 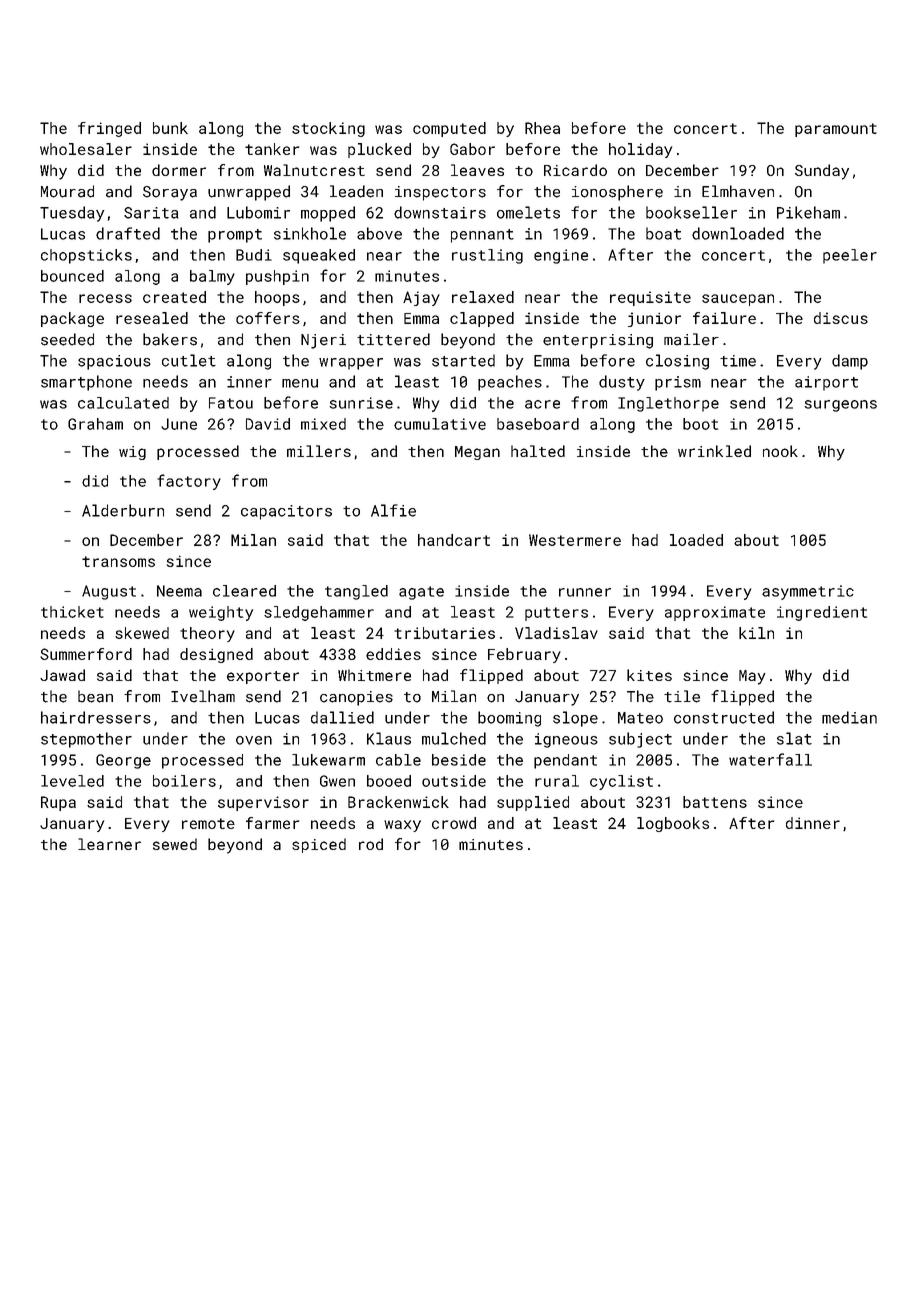 I want to click on time, so click(x=738, y=361).
